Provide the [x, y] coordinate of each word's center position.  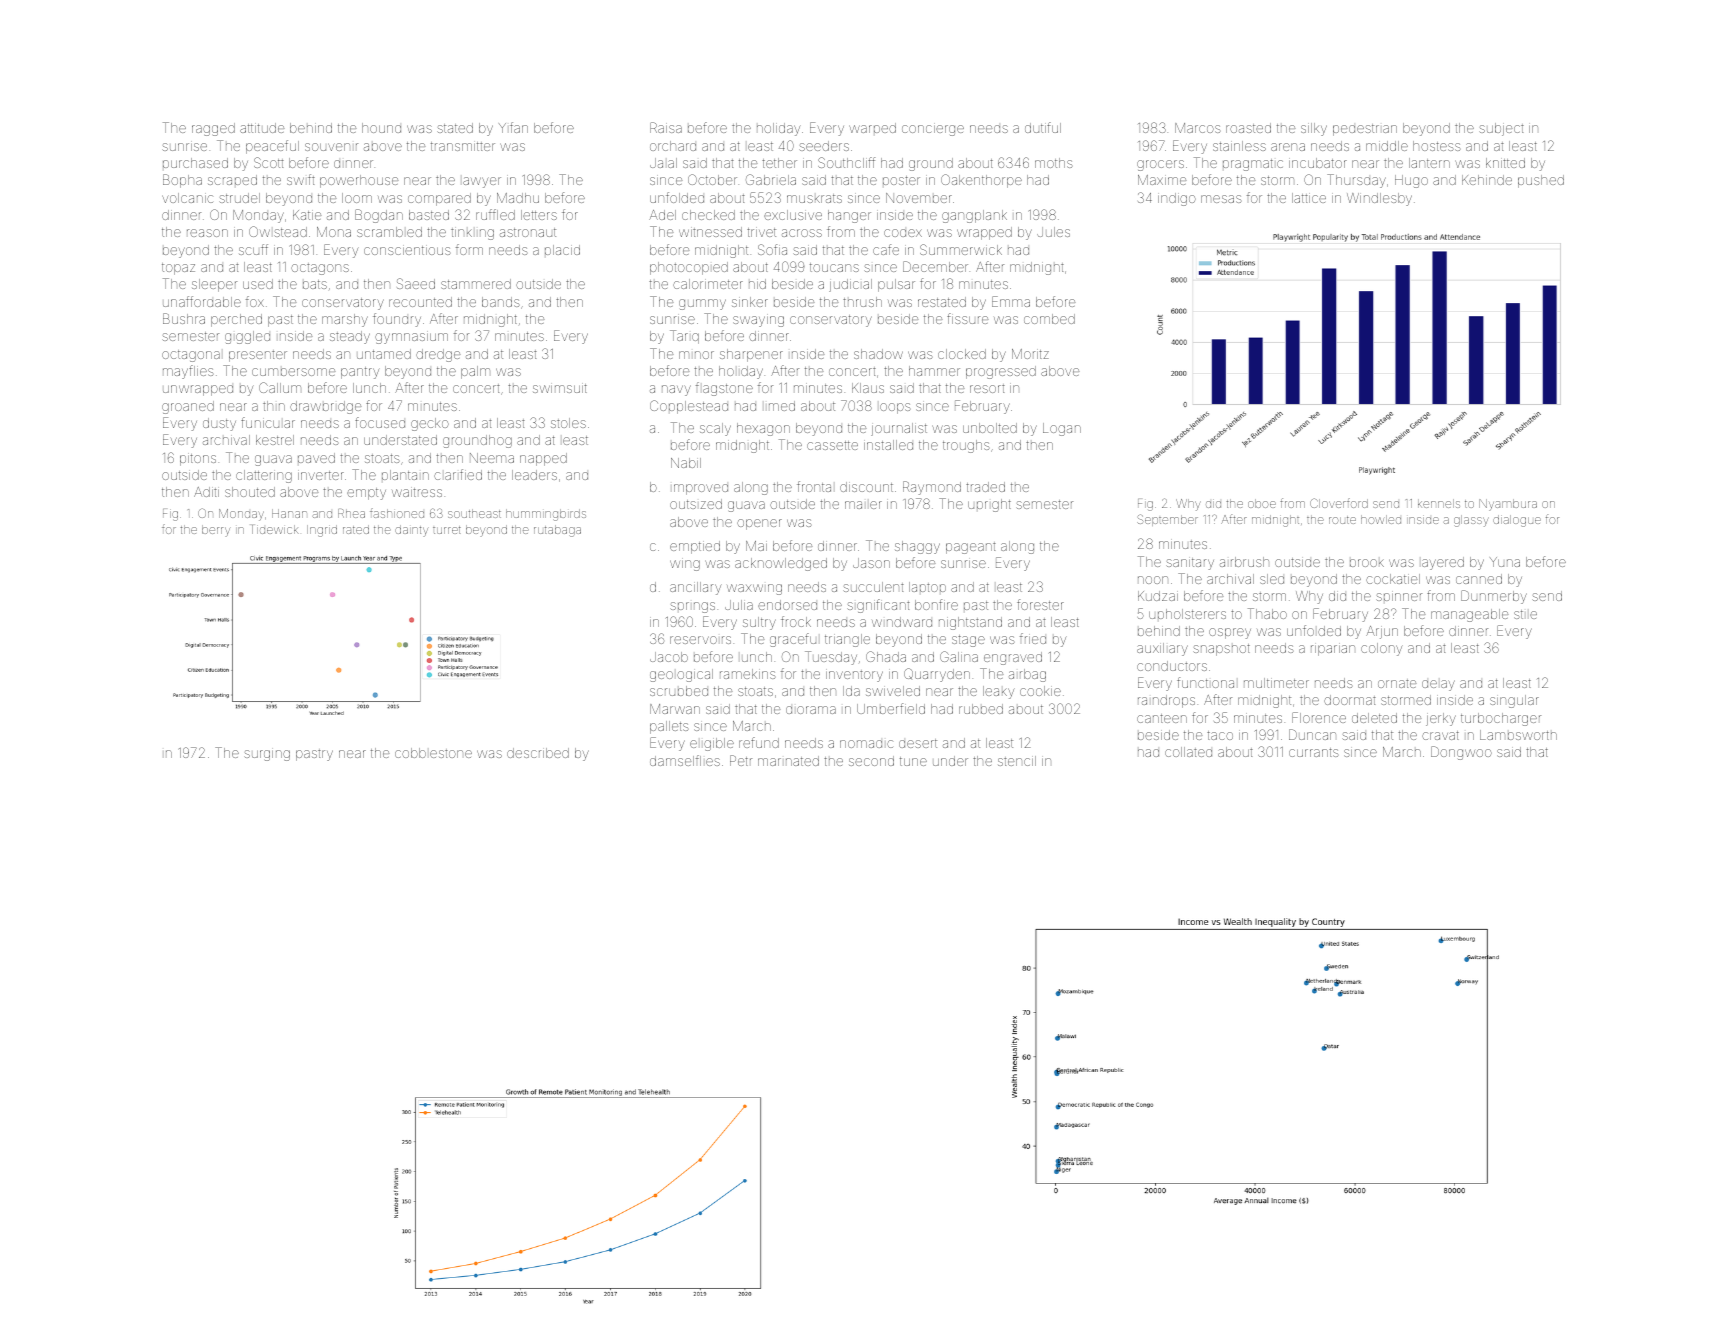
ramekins [748, 674]
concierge [933, 130]
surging [267, 755]
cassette [832, 445]
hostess [1437, 146]
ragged [213, 129]
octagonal [191, 356]
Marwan [675, 709]
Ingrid [322, 531]
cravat [1440, 735]
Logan [1062, 429]
